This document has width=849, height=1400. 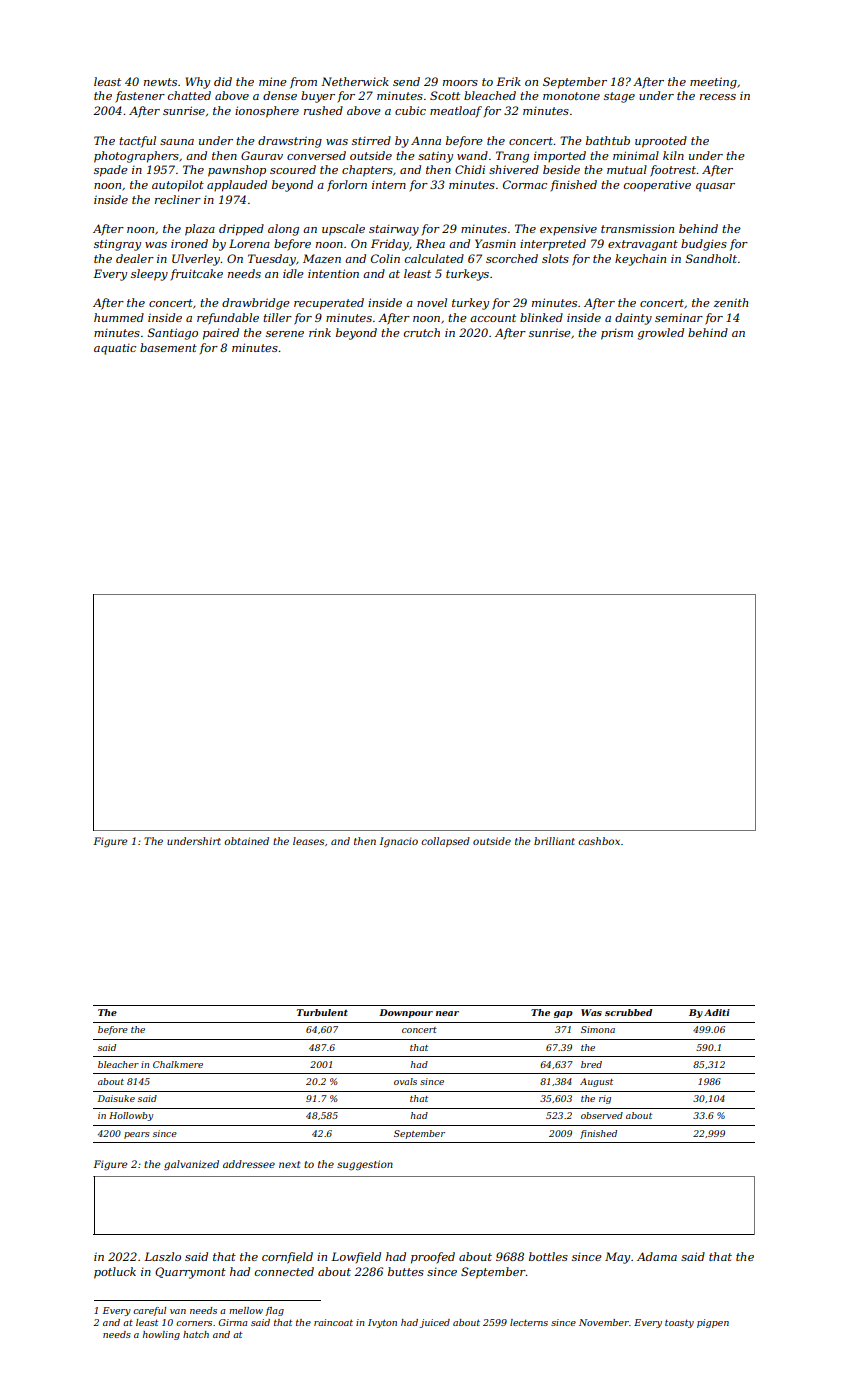 What do you see at coordinates (405, 1081) in the document?
I see `ovals` at bounding box center [405, 1081].
